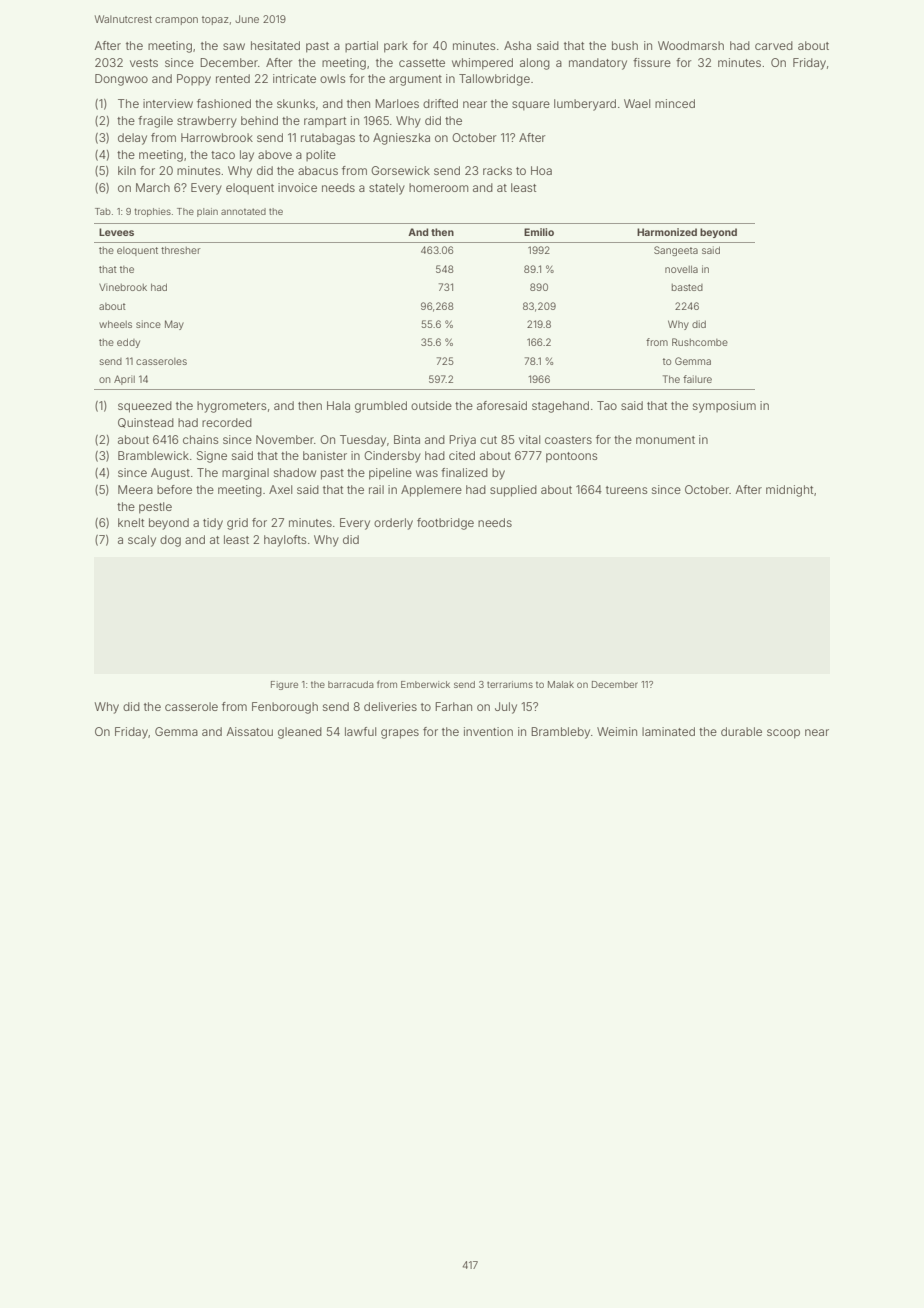  Describe the element at coordinates (774, 45) in the screenshot. I see `carved` at that location.
